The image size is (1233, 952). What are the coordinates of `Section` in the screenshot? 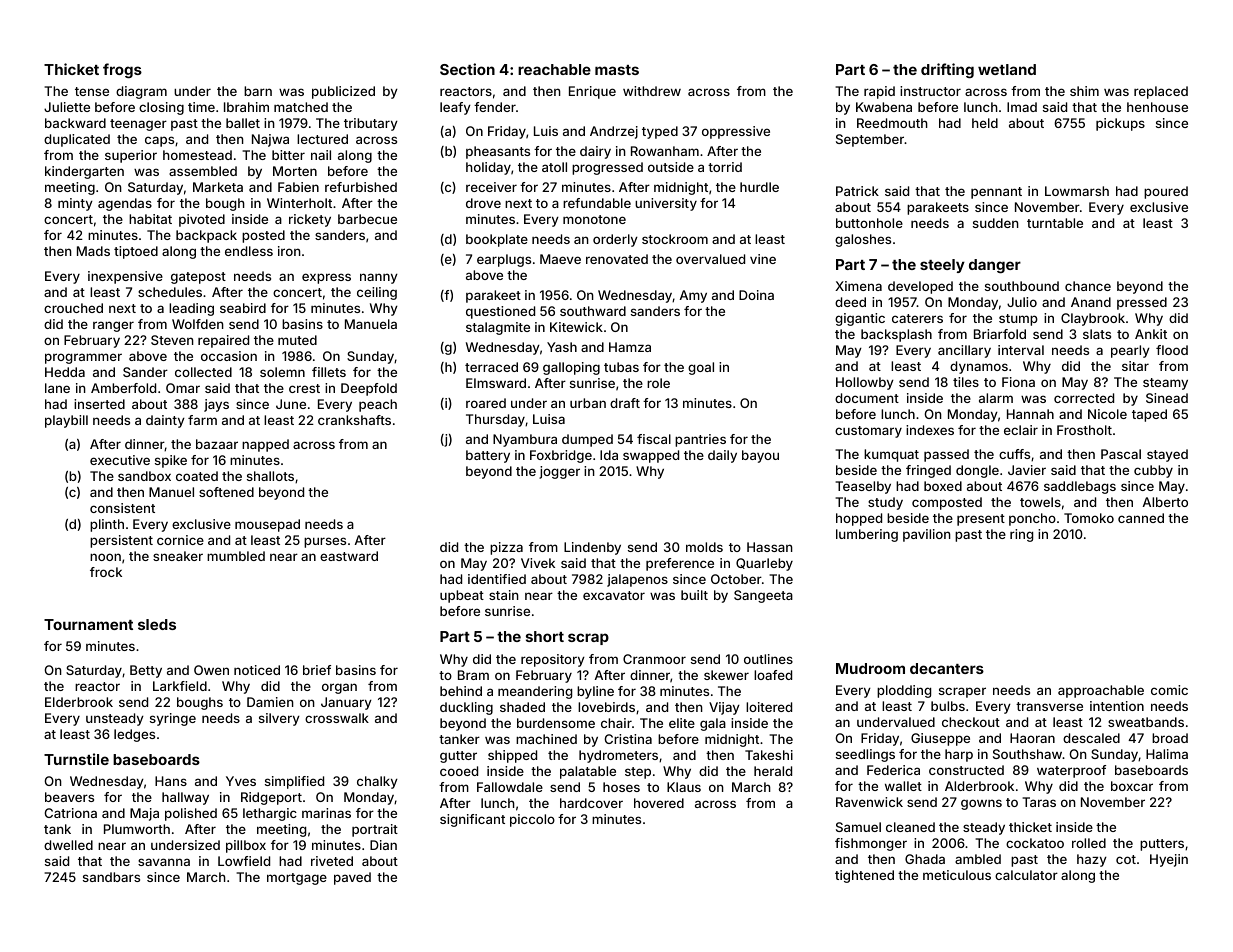 It's located at (467, 69).
